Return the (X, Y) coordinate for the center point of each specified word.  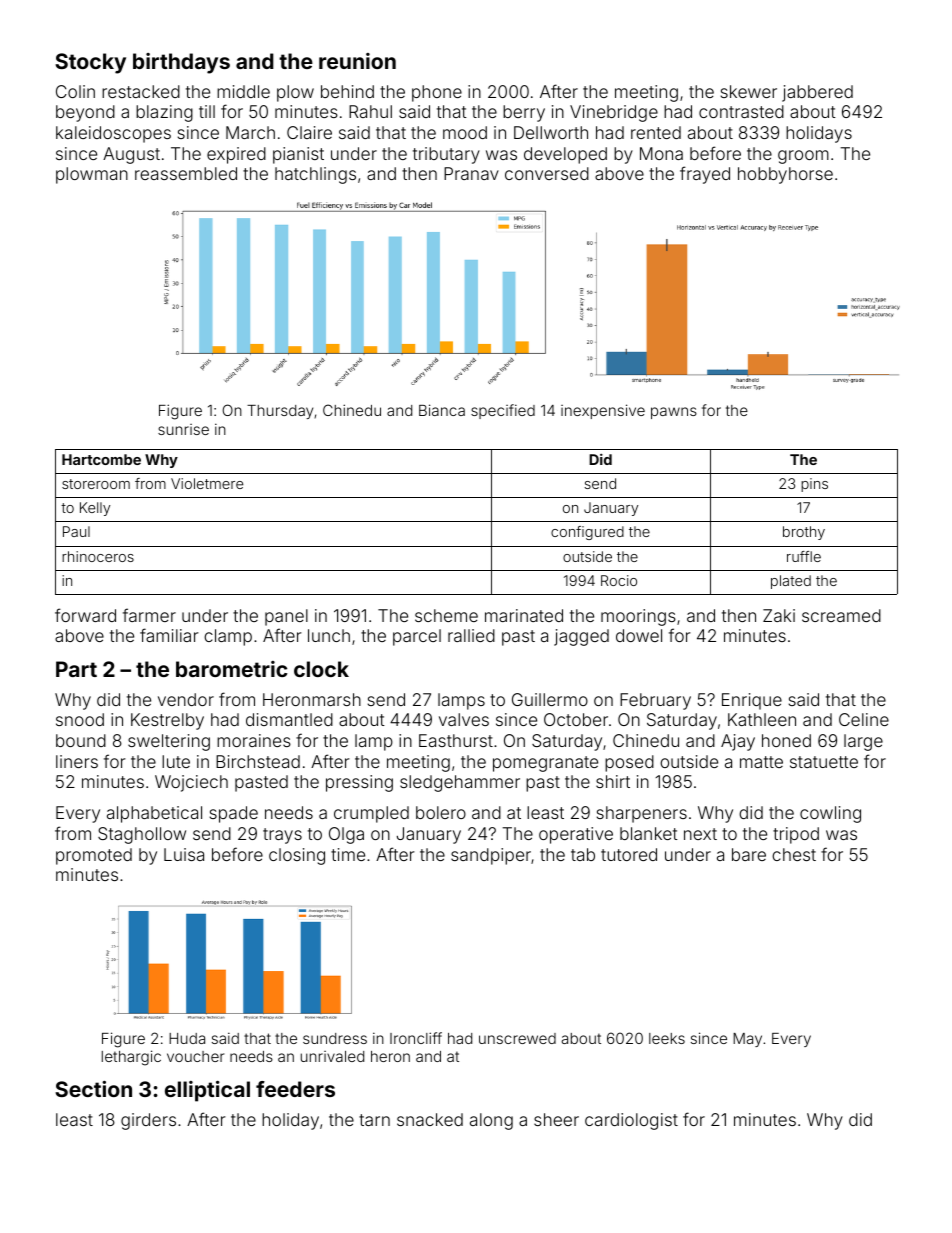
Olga (346, 835)
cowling (830, 814)
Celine (864, 719)
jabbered (817, 93)
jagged (581, 637)
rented (656, 132)
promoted (94, 856)
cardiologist (631, 1121)
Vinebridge (614, 113)
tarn (374, 1120)
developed (565, 155)
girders (148, 1121)
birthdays (181, 63)
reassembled (186, 173)
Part (76, 669)
